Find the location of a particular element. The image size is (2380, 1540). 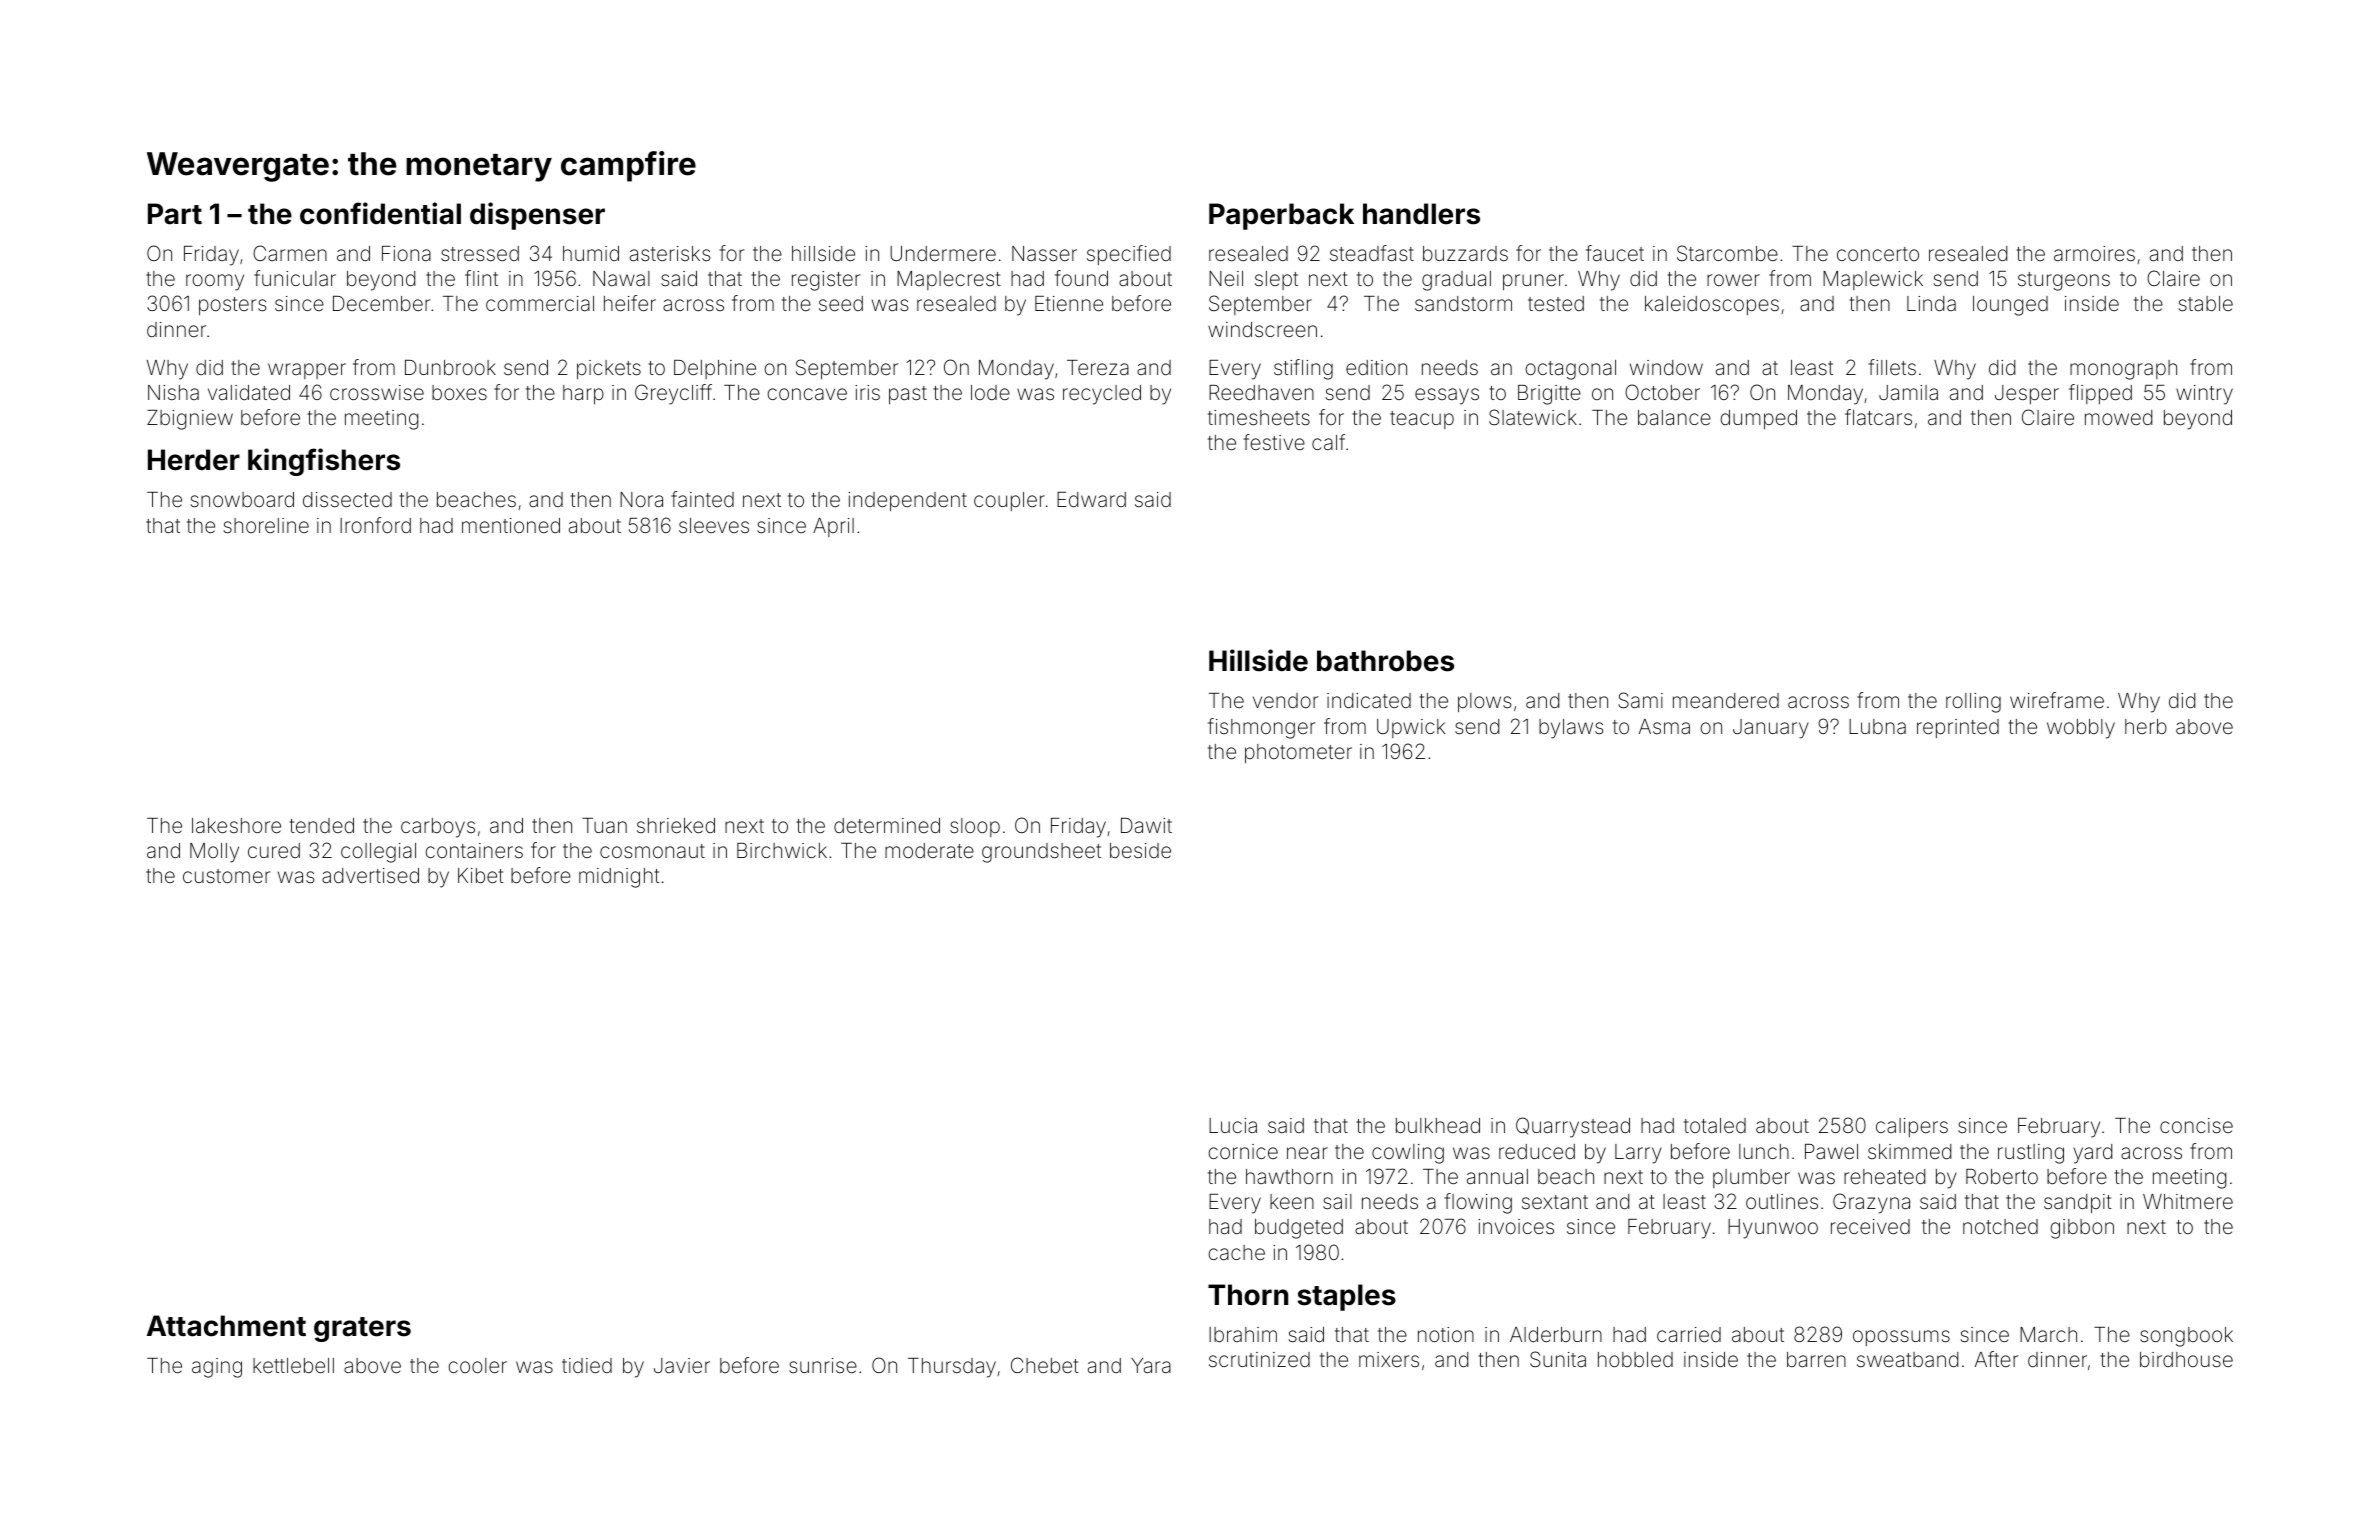

calf is located at coordinates (1328, 442).
